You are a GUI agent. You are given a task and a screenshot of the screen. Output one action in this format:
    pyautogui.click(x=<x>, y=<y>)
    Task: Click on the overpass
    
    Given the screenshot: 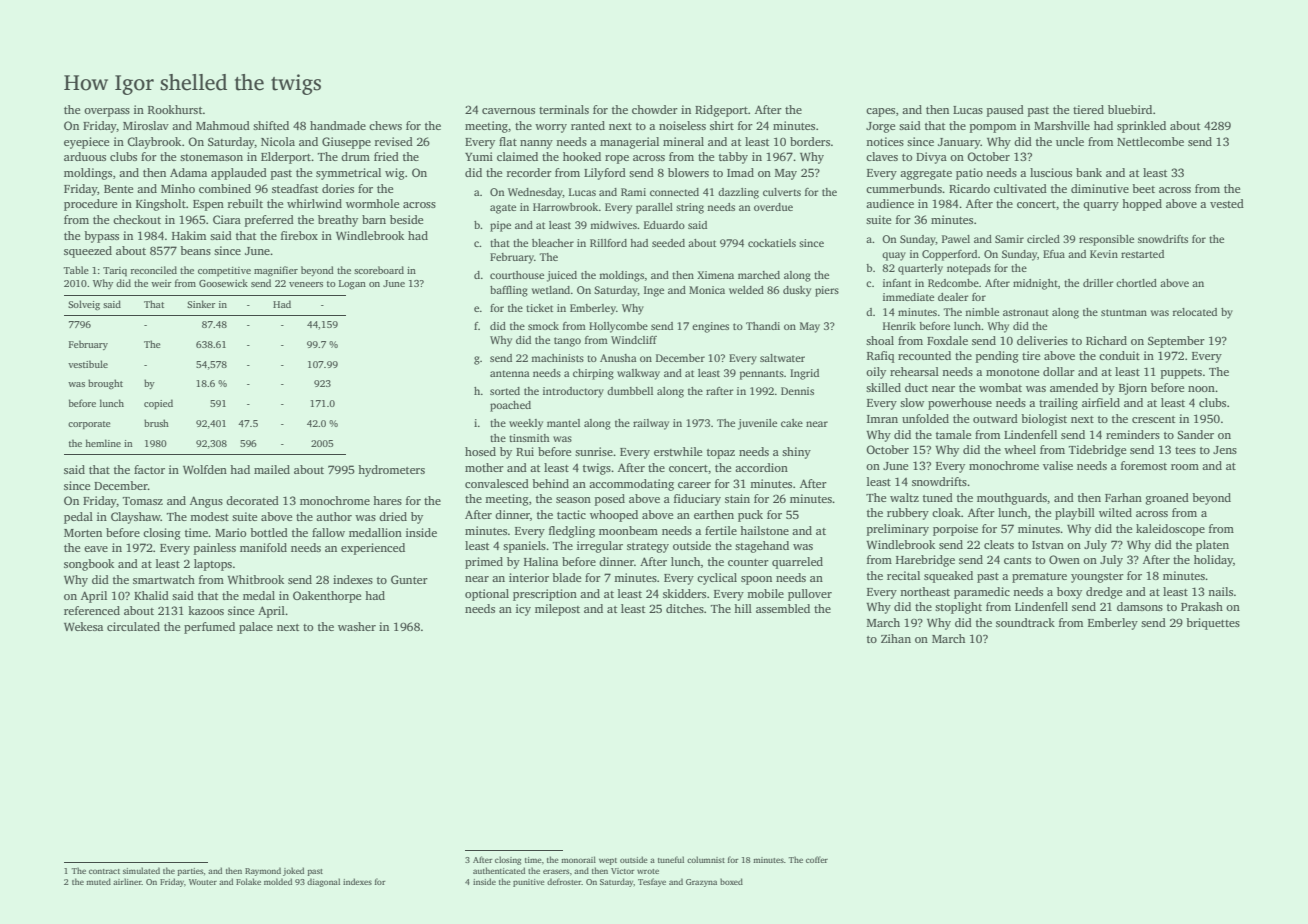 What is the action you would take?
    pyautogui.click(x=107, y=112)
